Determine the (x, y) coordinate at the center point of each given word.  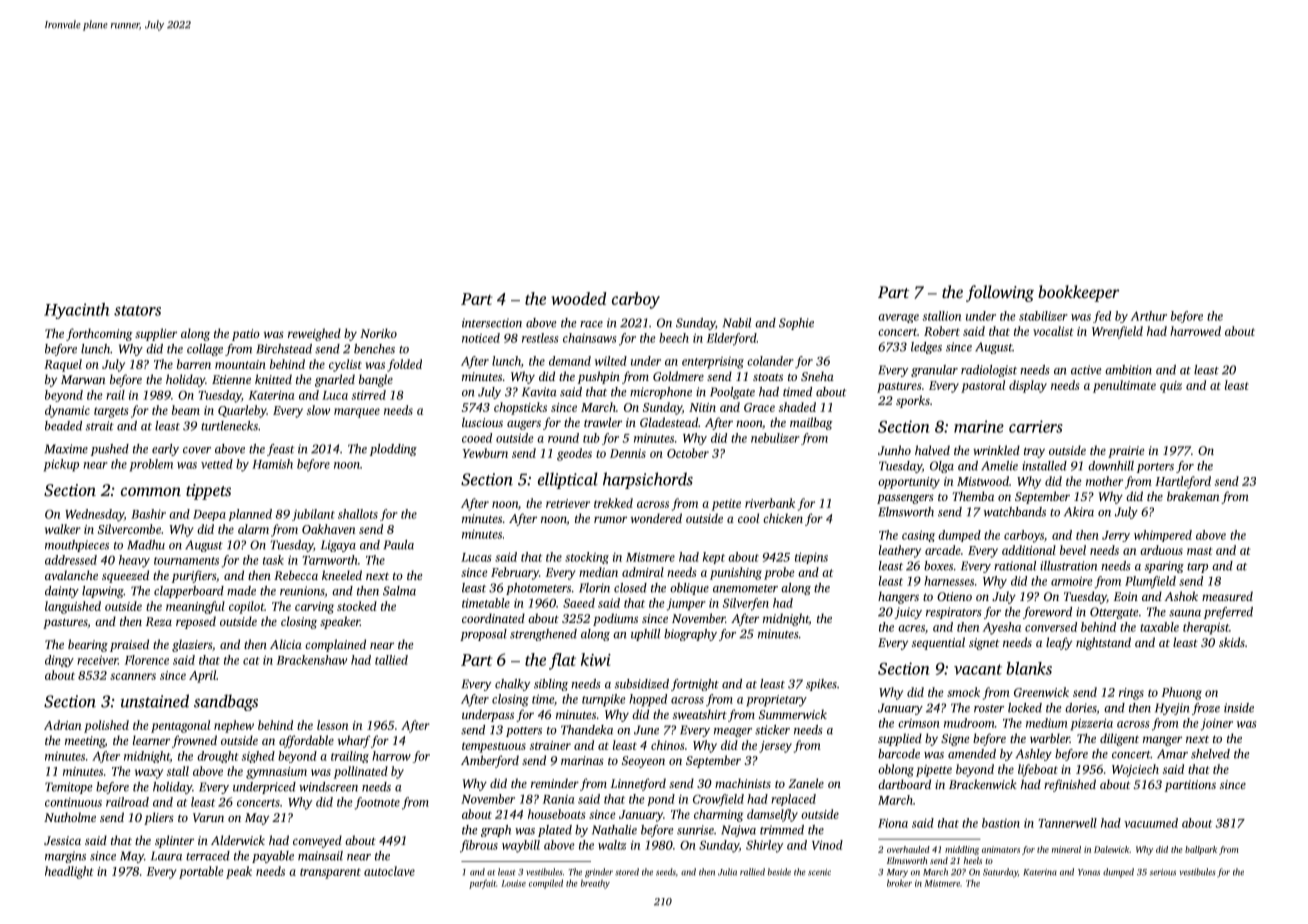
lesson (332, 725)
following (1000, 293)
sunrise (695, 830)
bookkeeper (1078, 293)
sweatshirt (700, 714)
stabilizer (1043, 316)
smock (963, 692)
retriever (568, 503)
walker (63, 529)
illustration (1068, 566)
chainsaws (589, 338)
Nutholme (70, 817)
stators (137, 310)
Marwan (83, 379)
